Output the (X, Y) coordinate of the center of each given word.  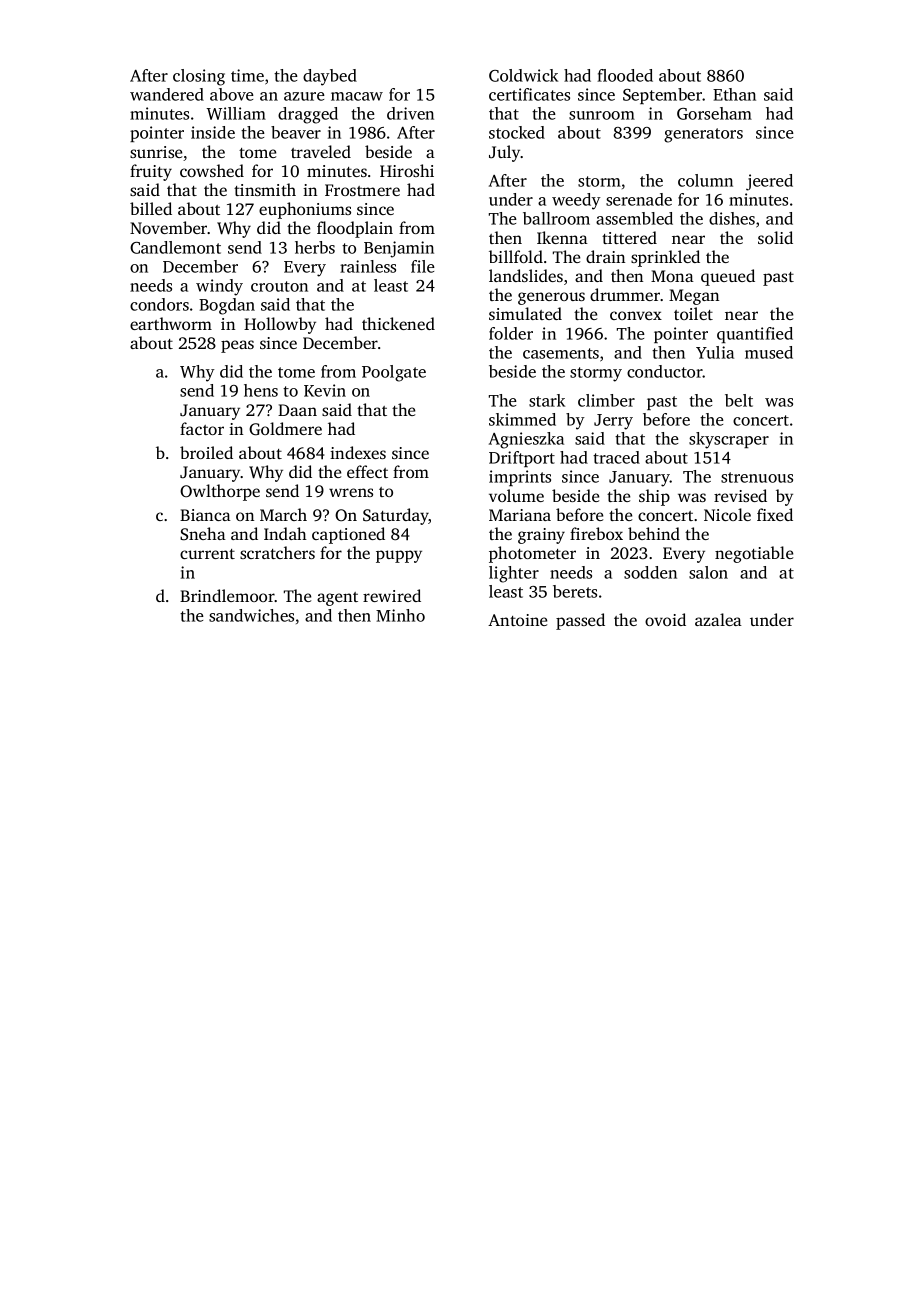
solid (775, 237)
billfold (516, 256)
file (423, 266)
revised (740, 495)
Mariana (520, 515)
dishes (732, 218)
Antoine (517, 620)
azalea (718, 619)
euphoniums (305, 210)
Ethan (734, 94)
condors (159, 304)
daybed (330, 77)
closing (199, 77)
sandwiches (251, 615)
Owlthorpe (220, 492)
